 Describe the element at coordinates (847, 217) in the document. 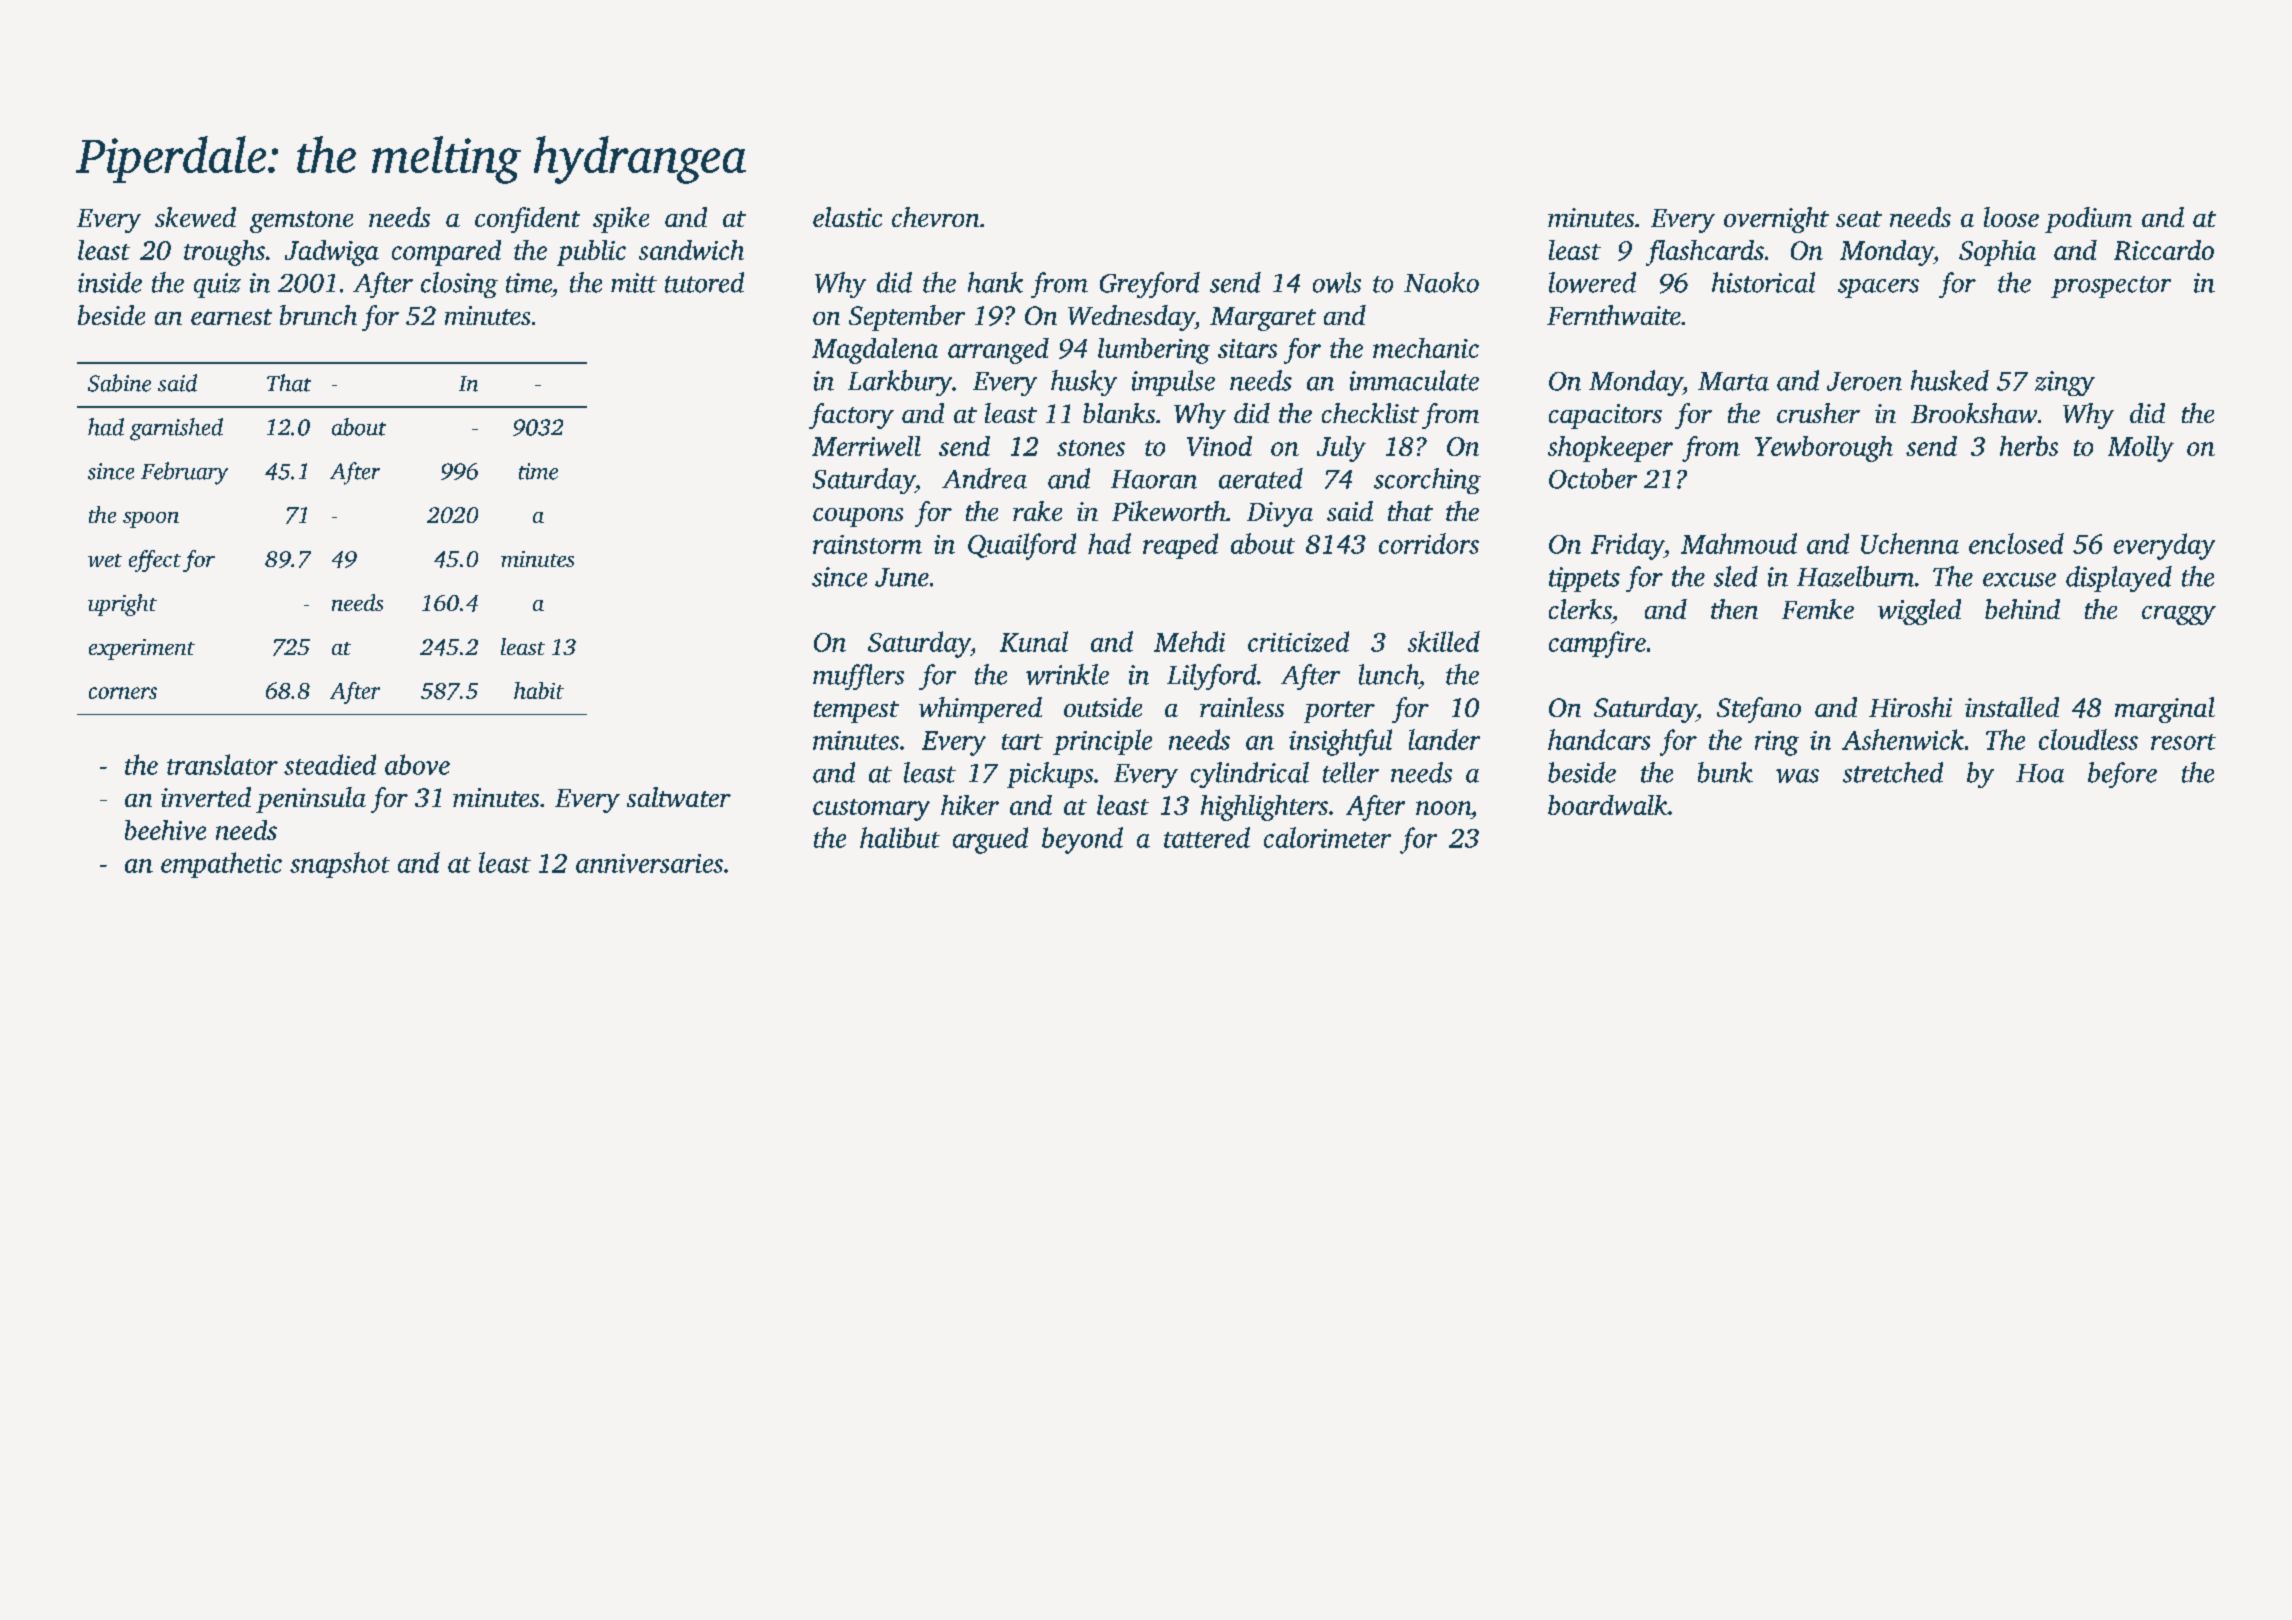

I see `elastic` at that location.
